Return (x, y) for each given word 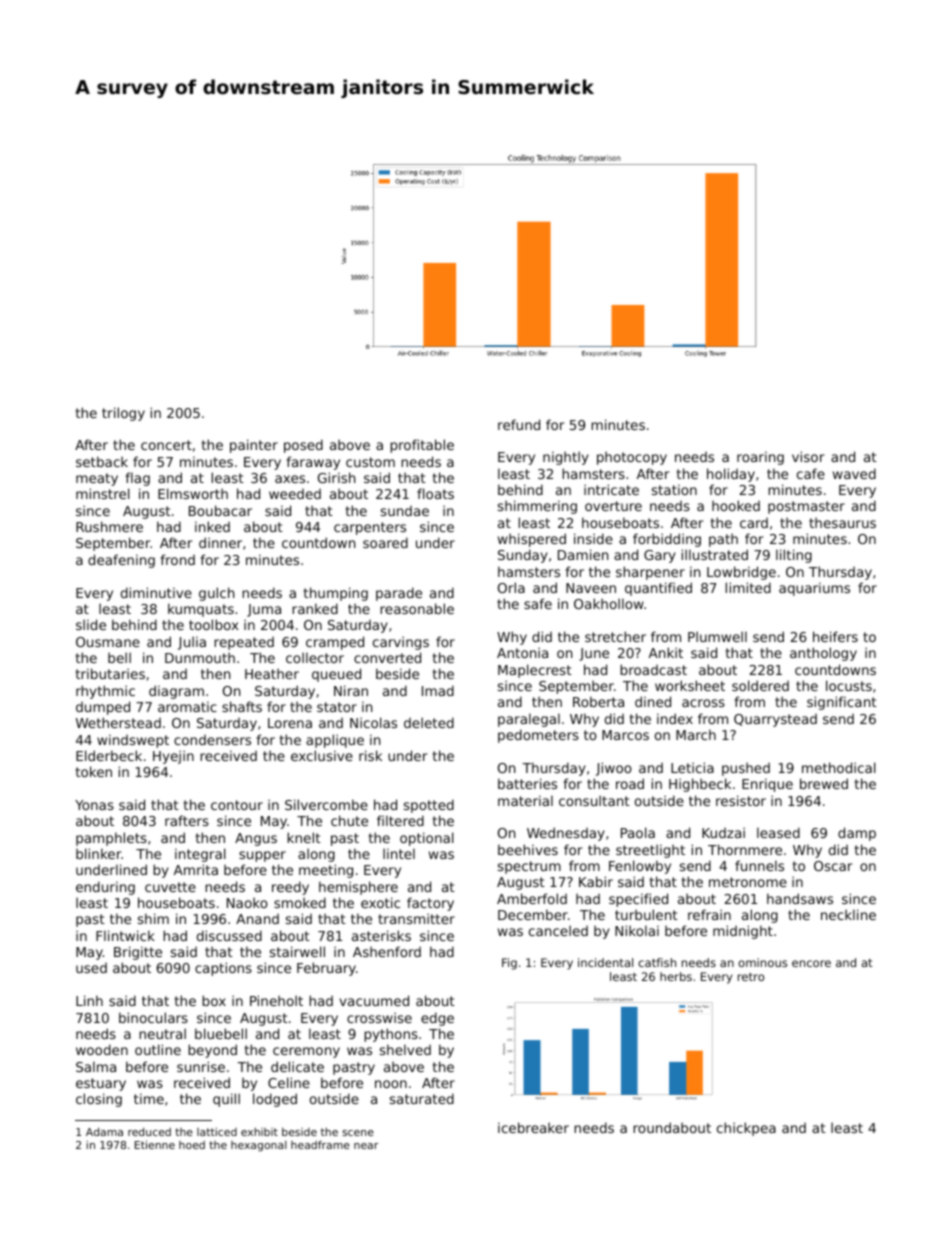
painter (254, 446)
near (366, 1146)
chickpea (746, 1129)
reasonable (417, 608)
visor (808, 456)
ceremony (306, 1052)
